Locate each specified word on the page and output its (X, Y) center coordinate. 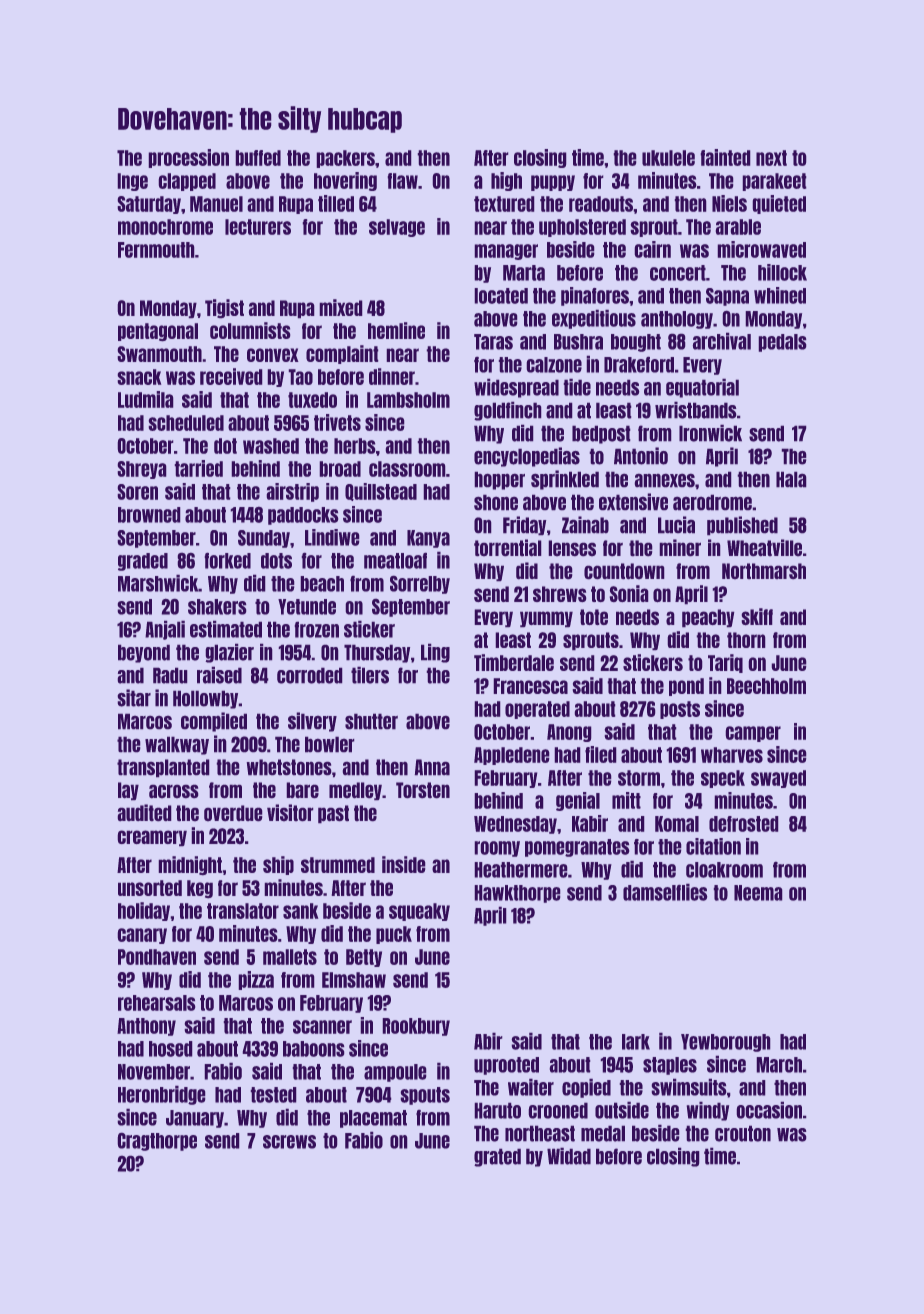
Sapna (727, 297)
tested (273, 1095)
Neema (758, 893)
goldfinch (507, 411)
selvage (397, 228)
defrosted (743, 824)
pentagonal (158, 332)
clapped (187, 182)
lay (128, 791)
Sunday (264, 539)
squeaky (419, 912)
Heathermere (521, 870)
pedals (782, 343)
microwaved (762, 249)
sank (300, 911)
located (501, 296)
